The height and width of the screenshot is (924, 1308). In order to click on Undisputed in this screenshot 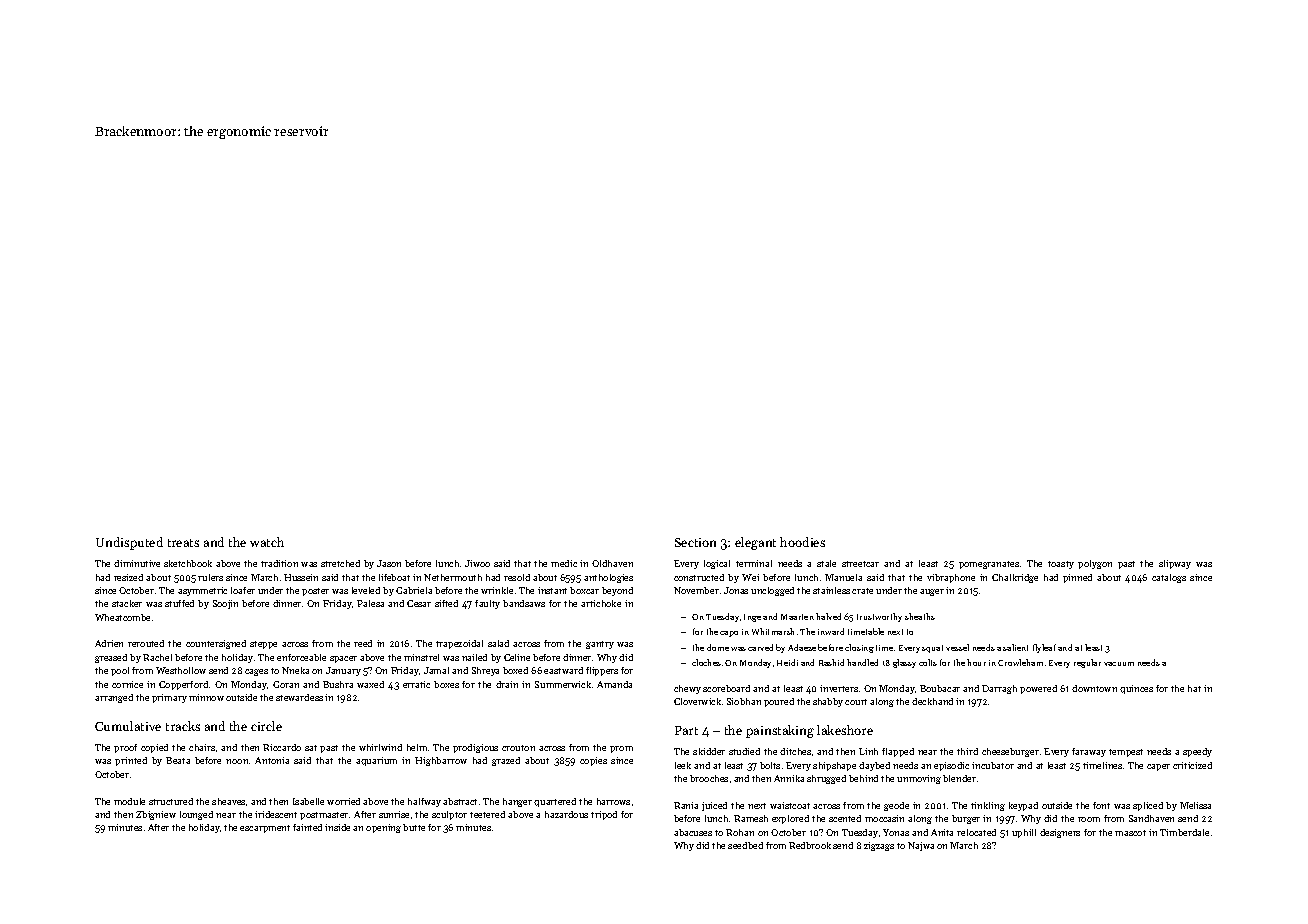, I will do `click(129, 543)`.
